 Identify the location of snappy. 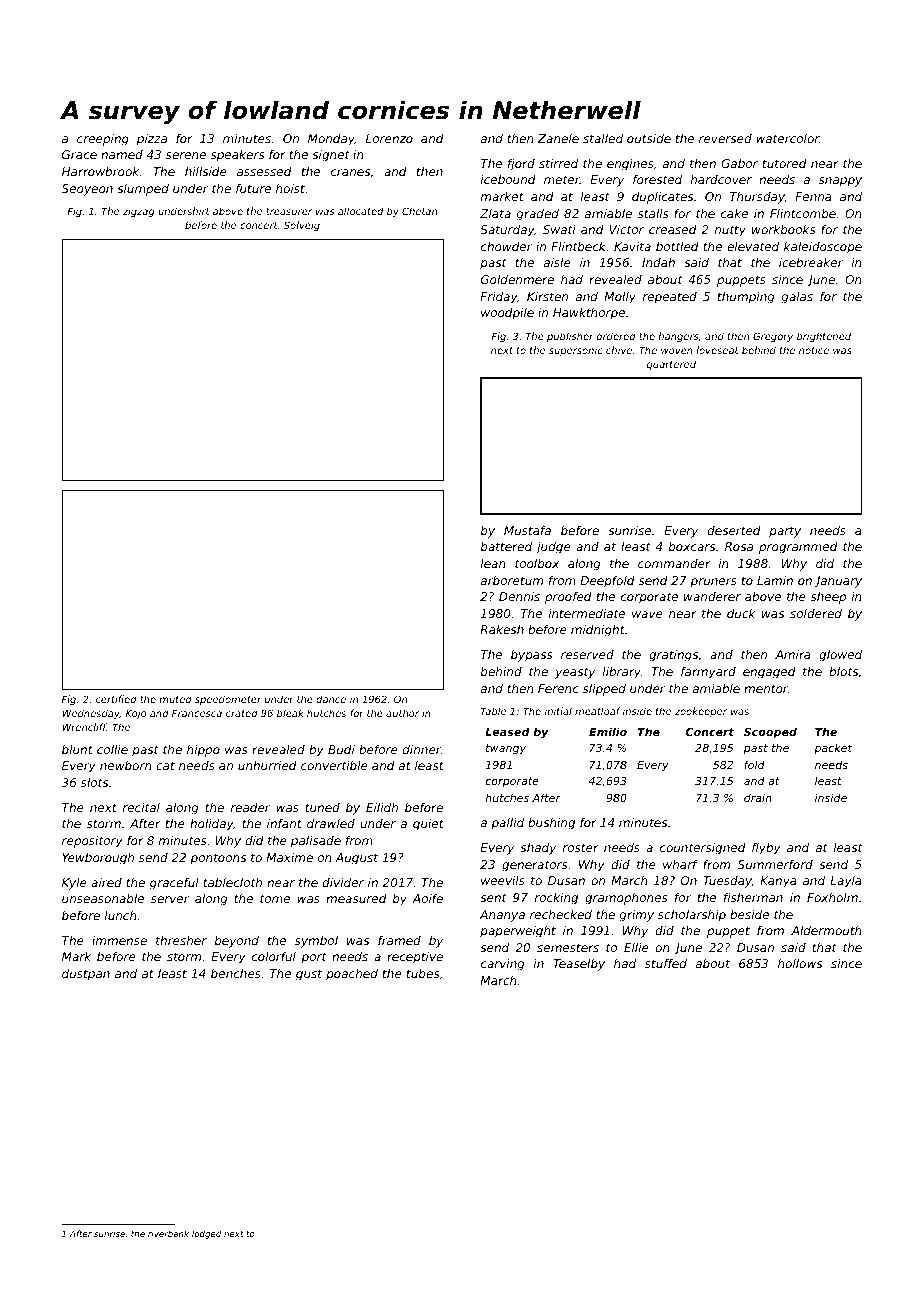
(840, 182).
